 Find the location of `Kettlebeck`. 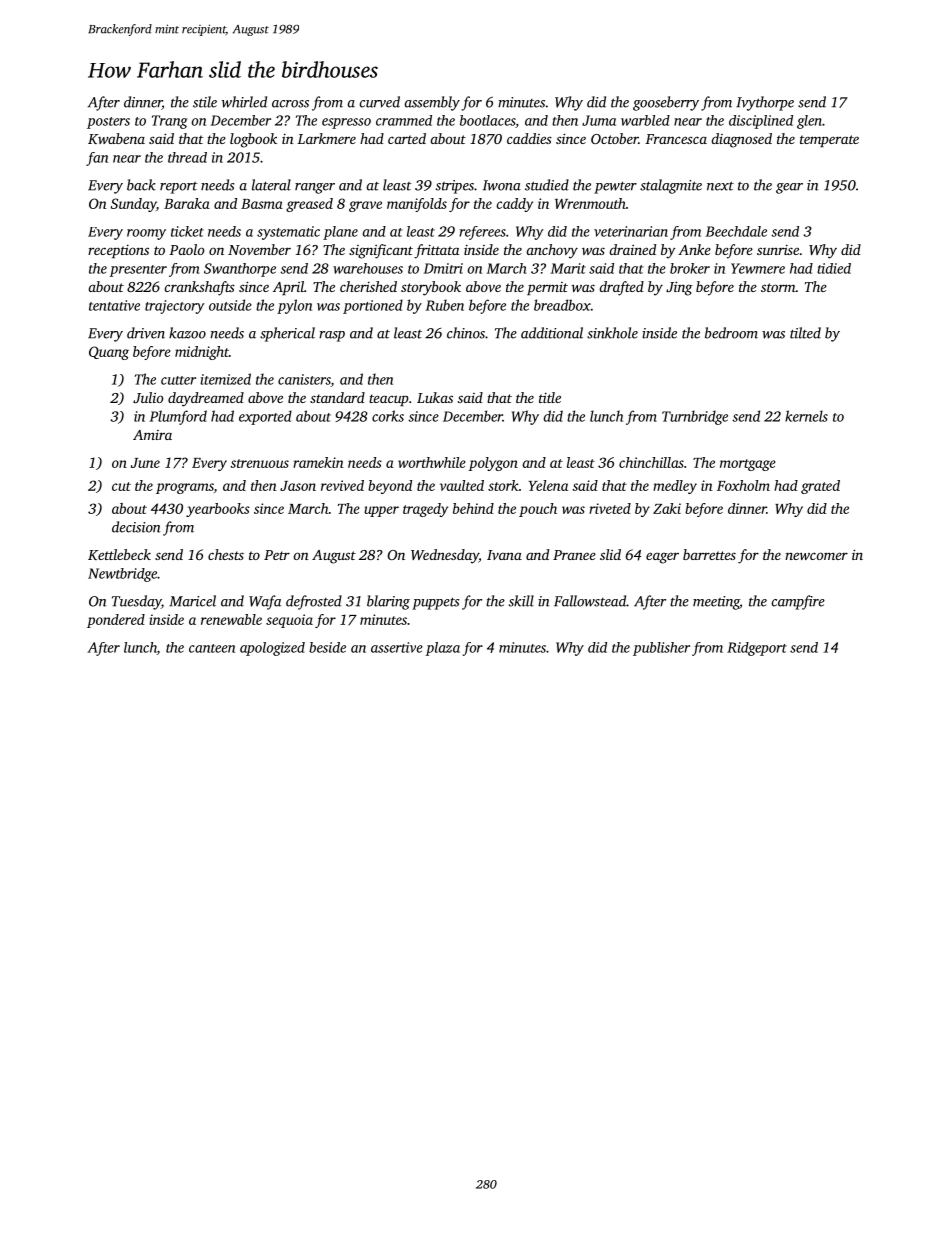

Kettlebeck is located at coordinates (119, 554).
